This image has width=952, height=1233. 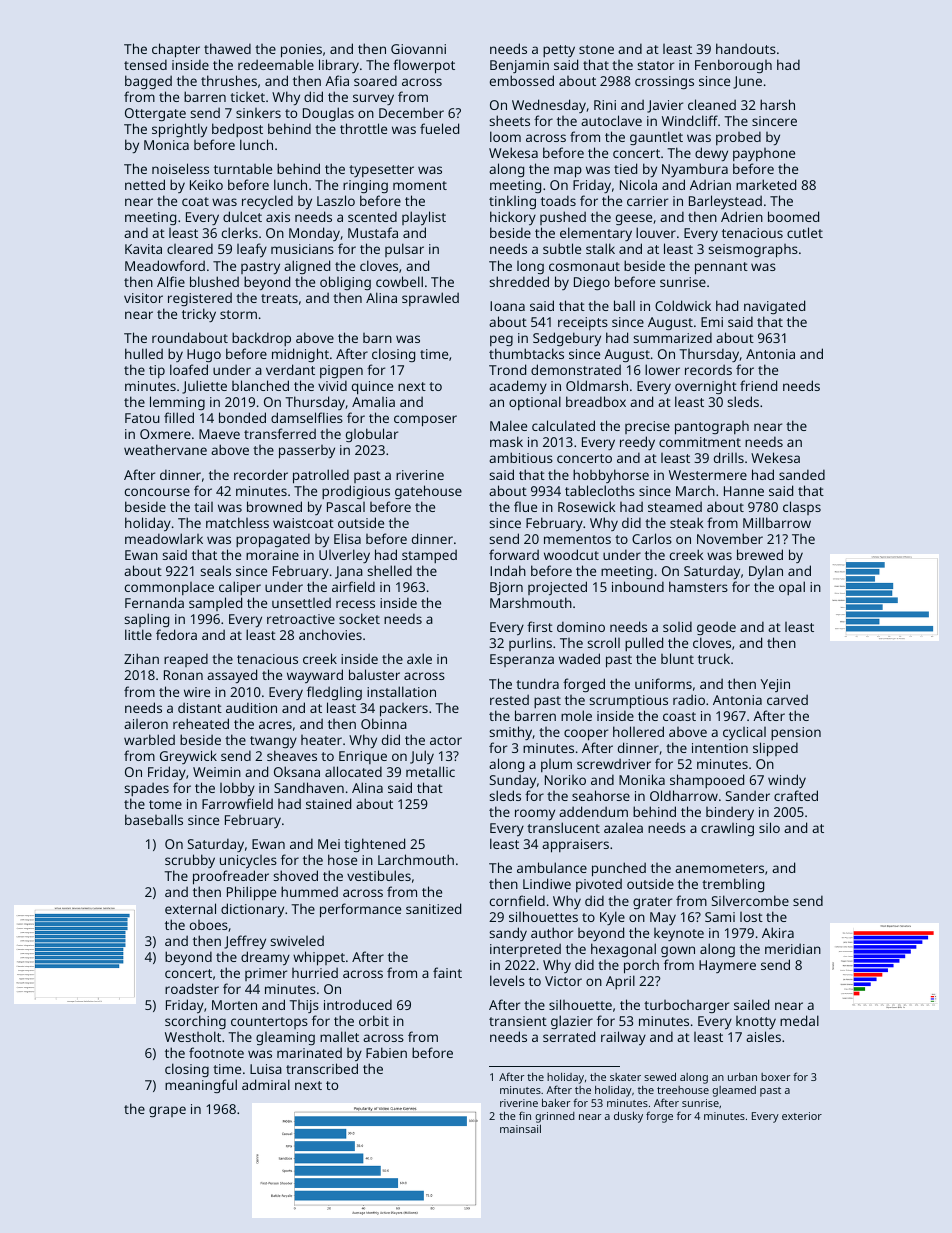 I want to click on handouts, so click(x=746, y=48).
